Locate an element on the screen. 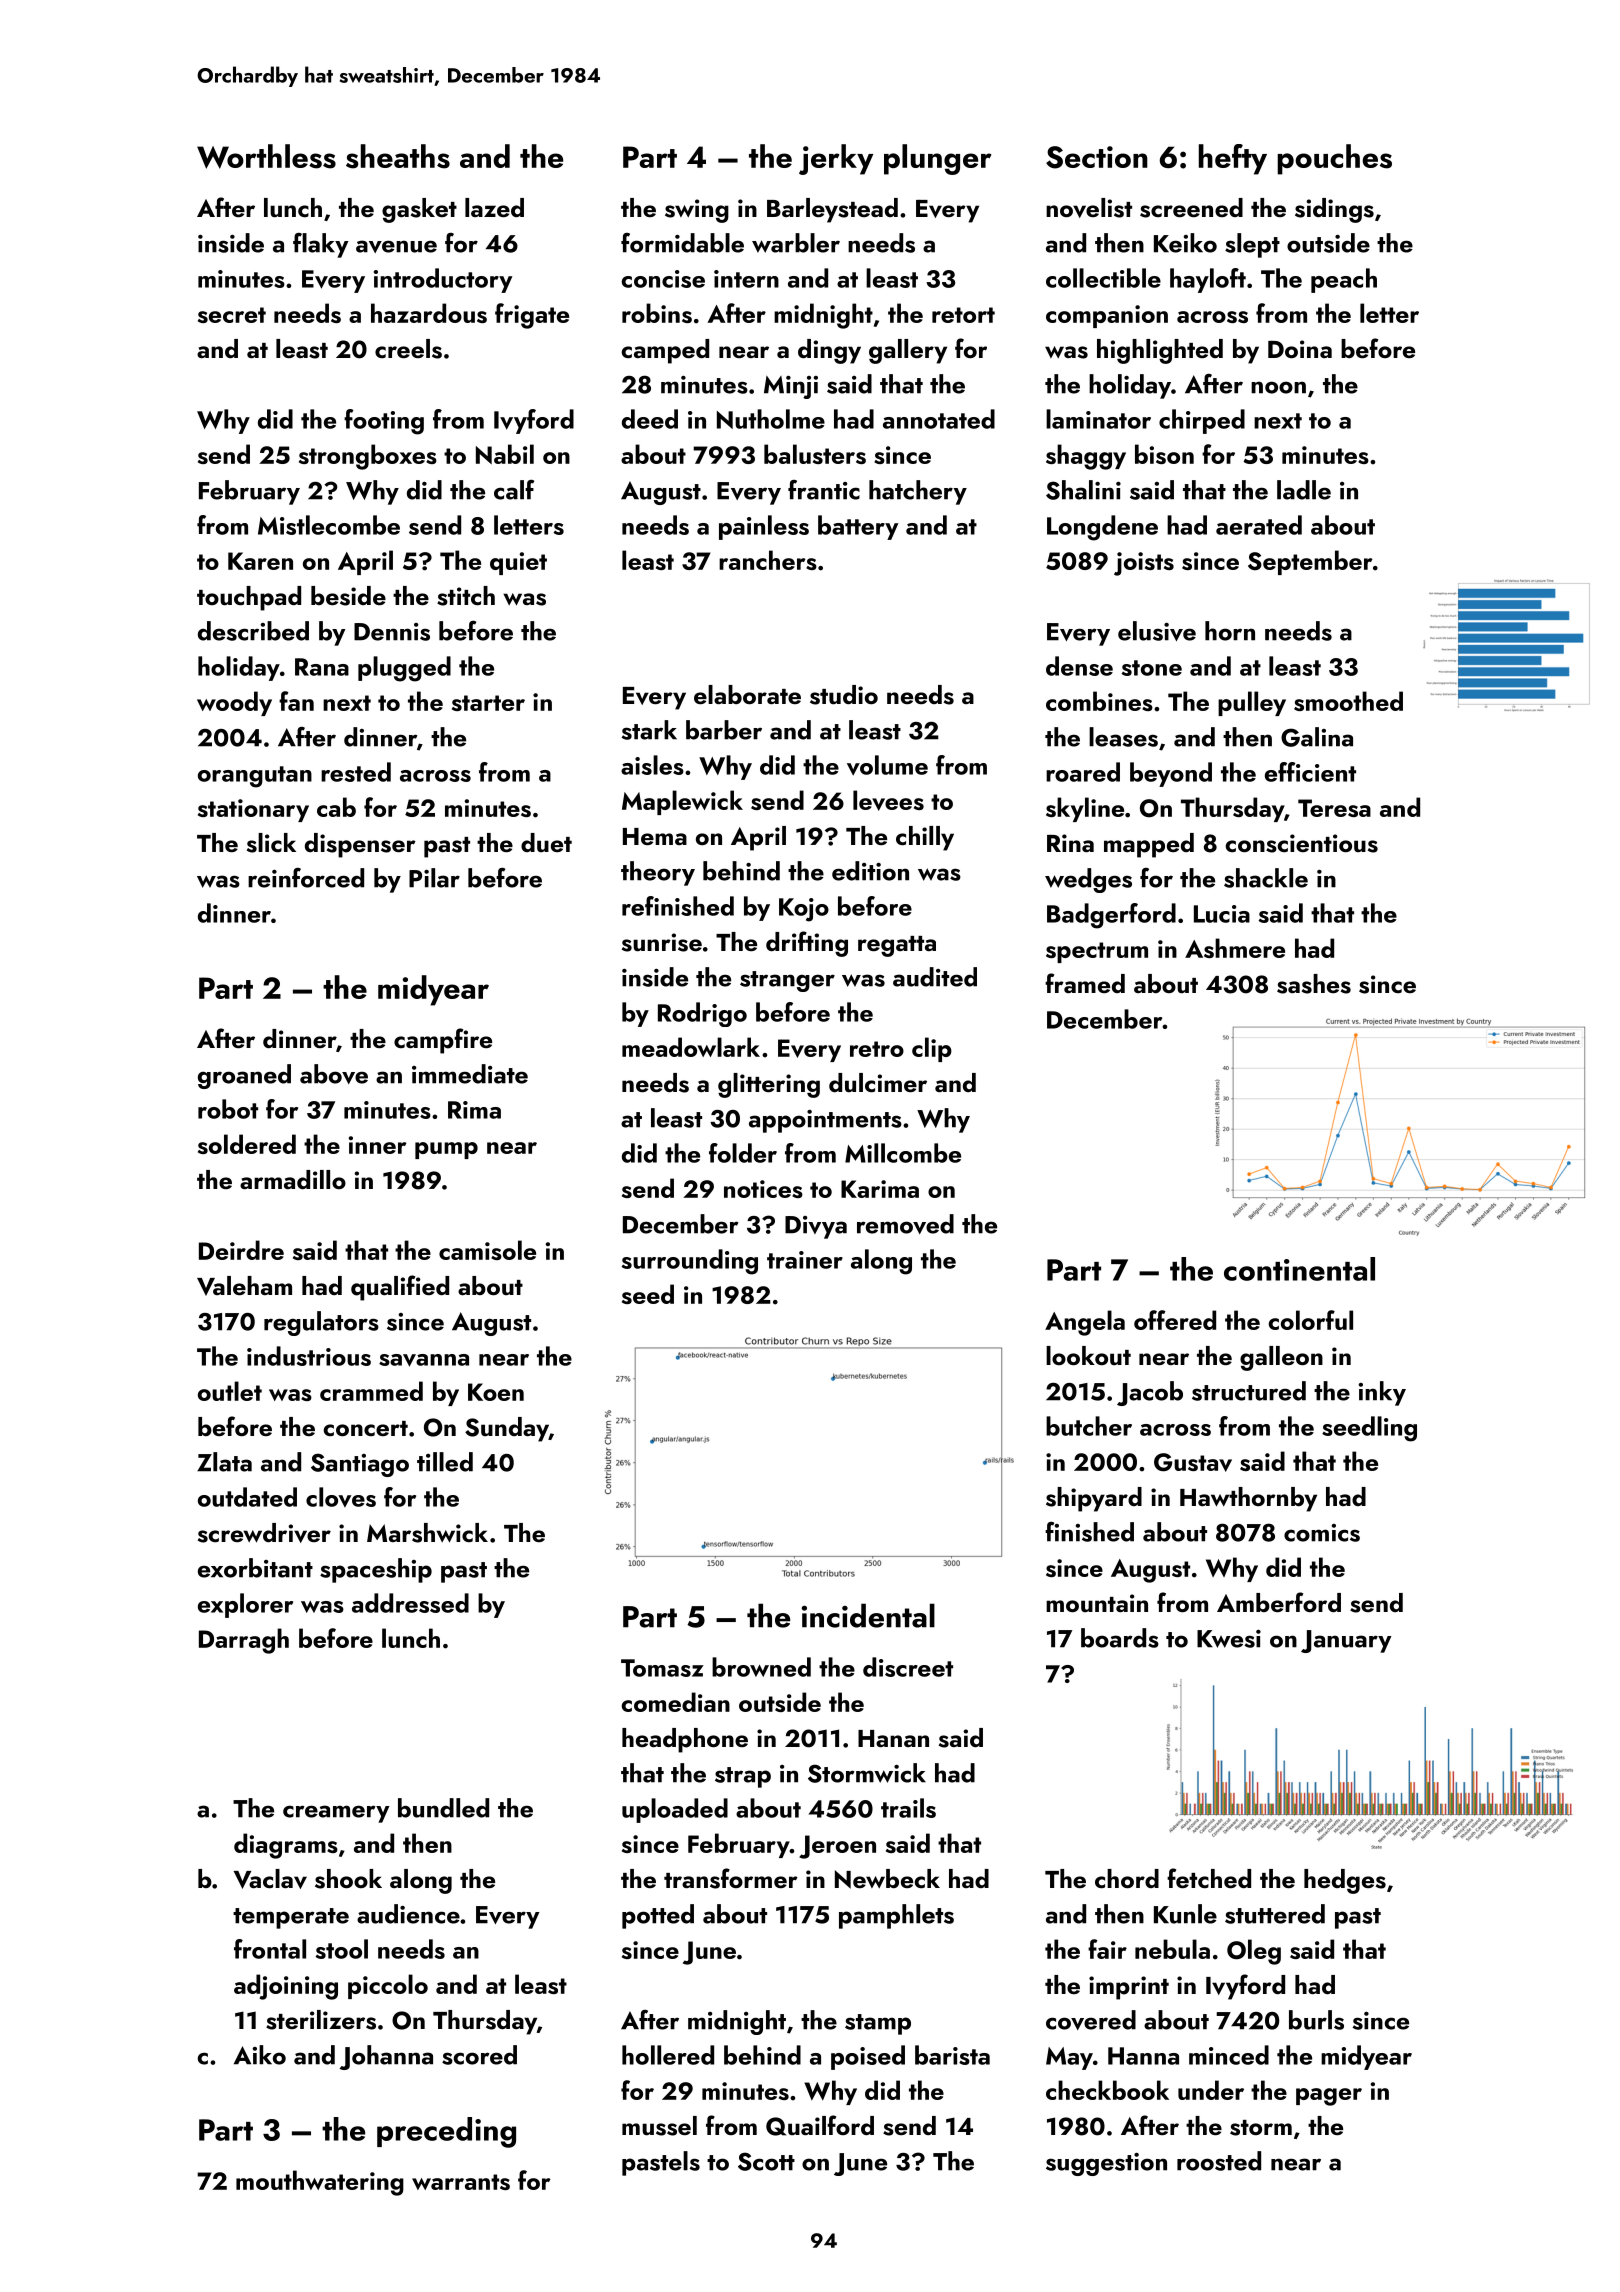 This screenshot has height=2292, width=1620. scored is located at coordinates (479, 2055).
